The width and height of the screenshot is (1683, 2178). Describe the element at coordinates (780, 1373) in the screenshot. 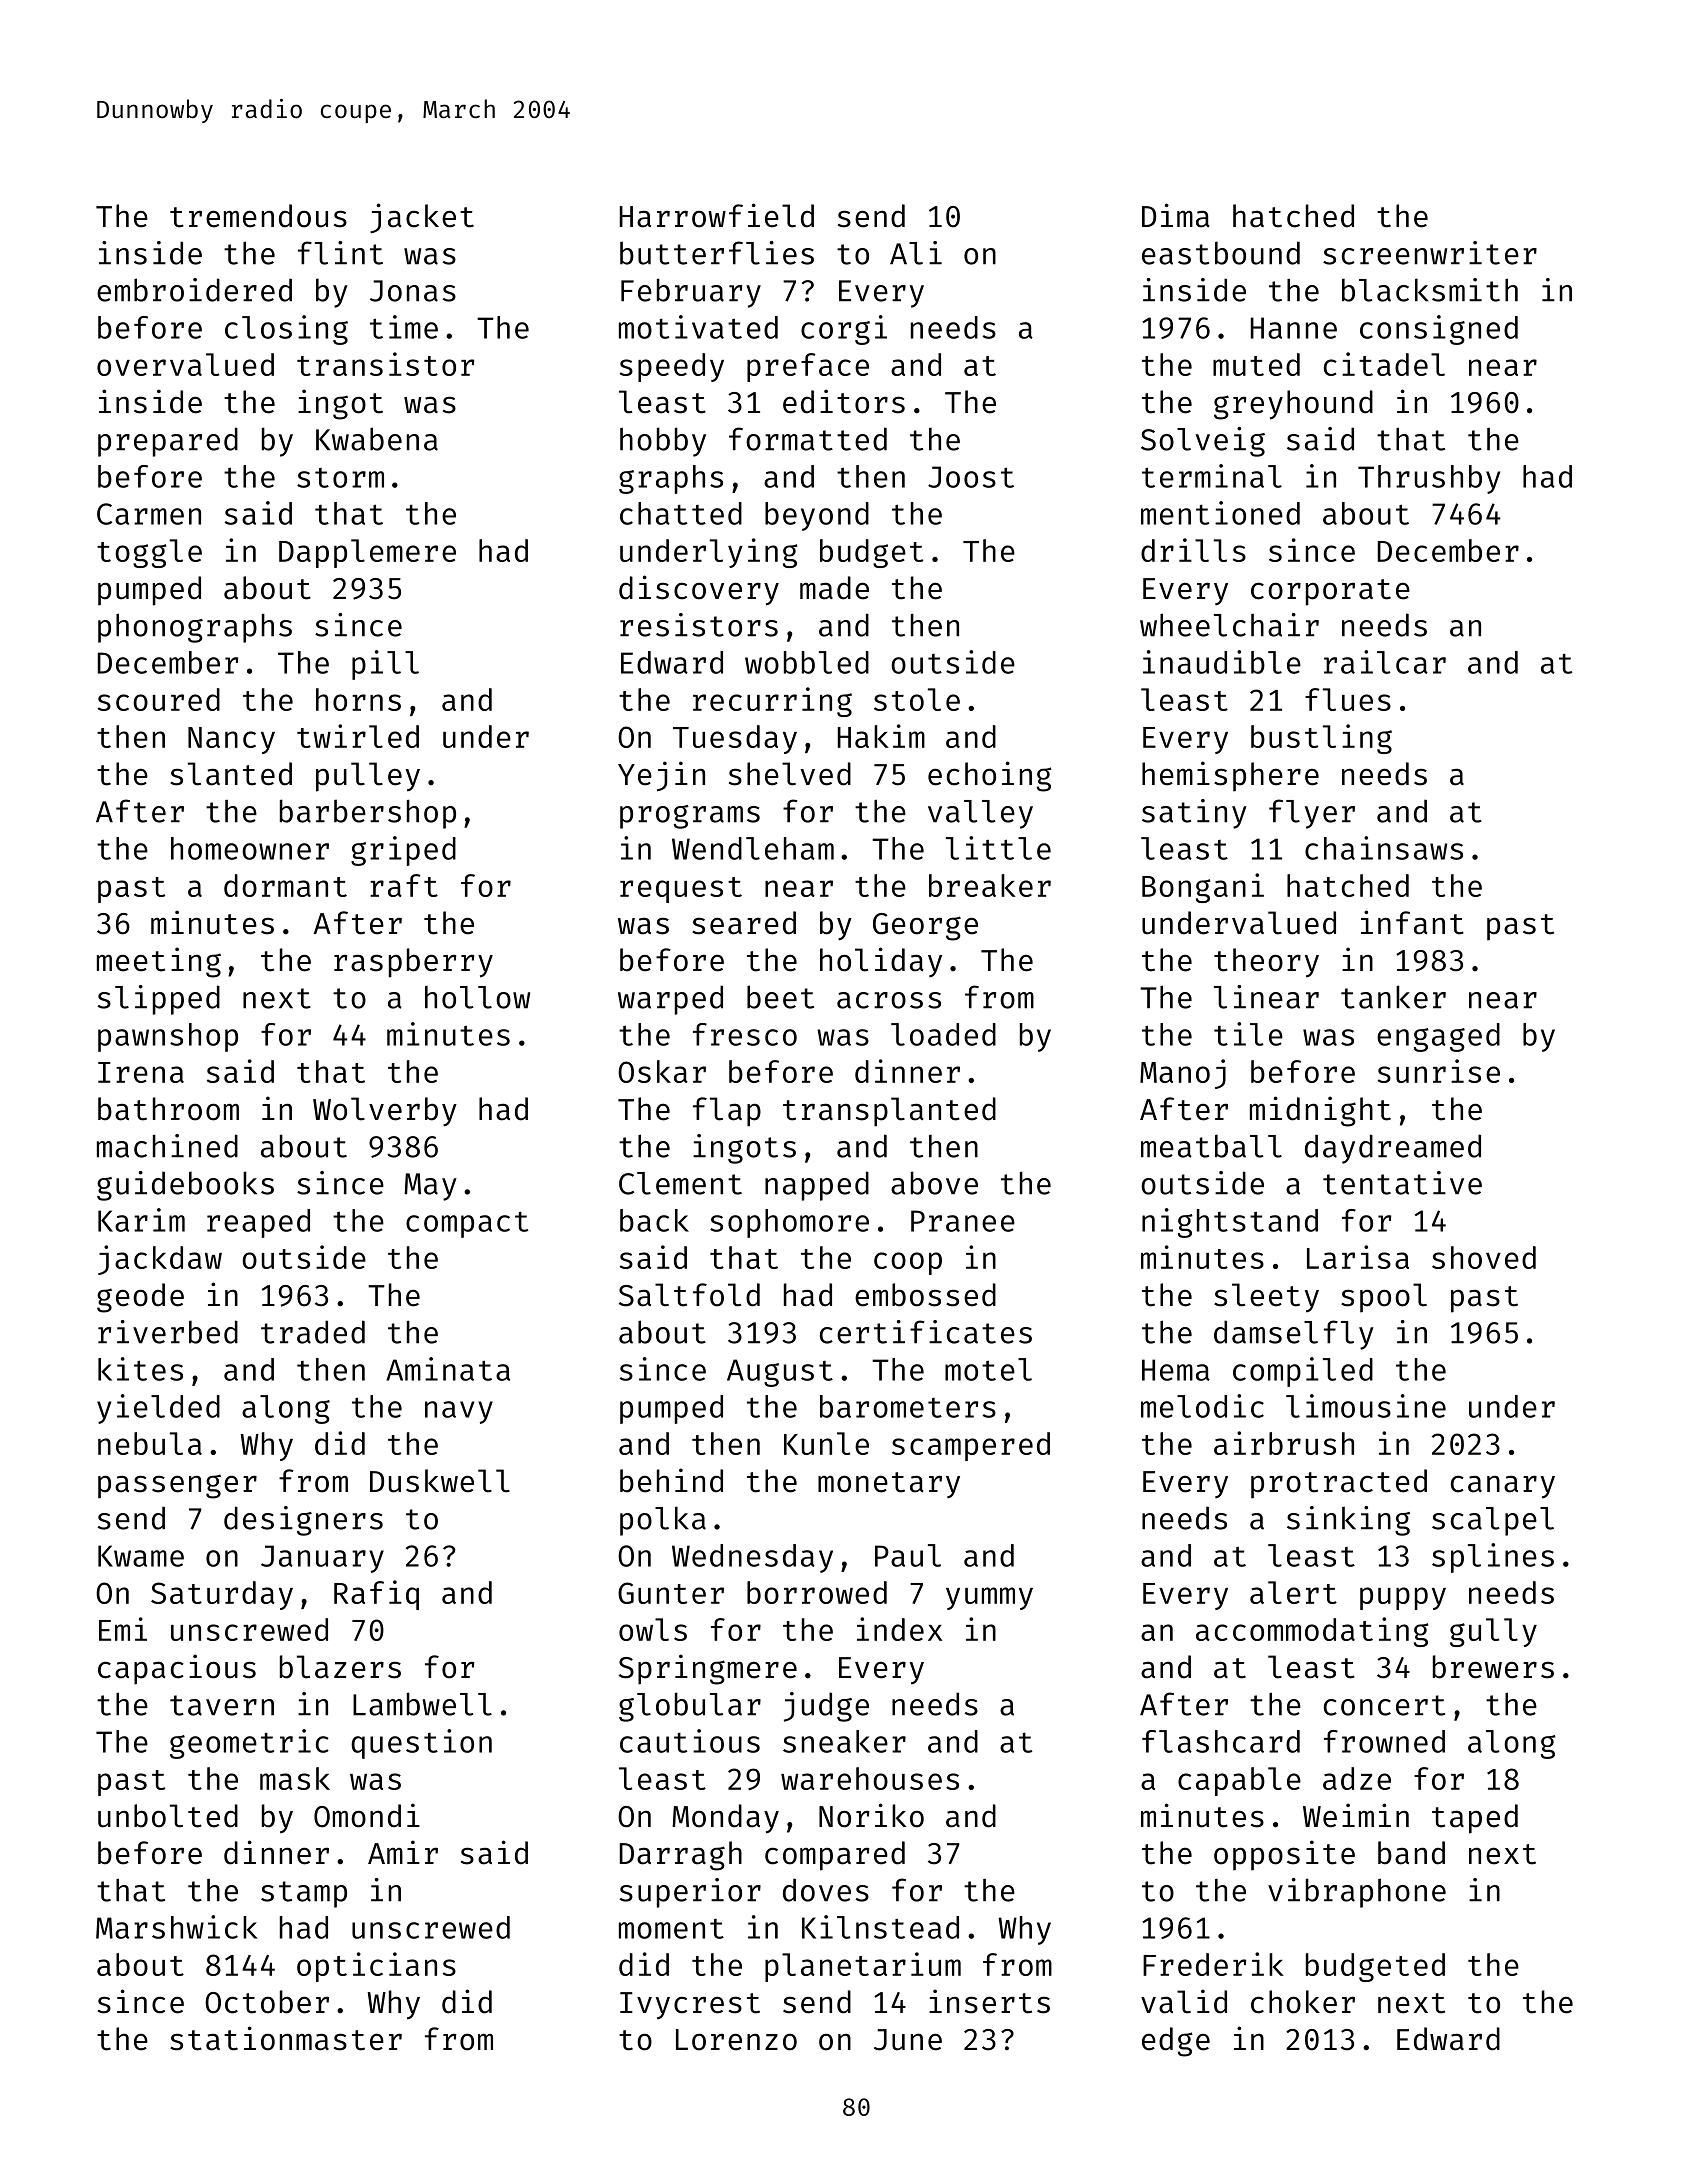

I see `August` at that location.
